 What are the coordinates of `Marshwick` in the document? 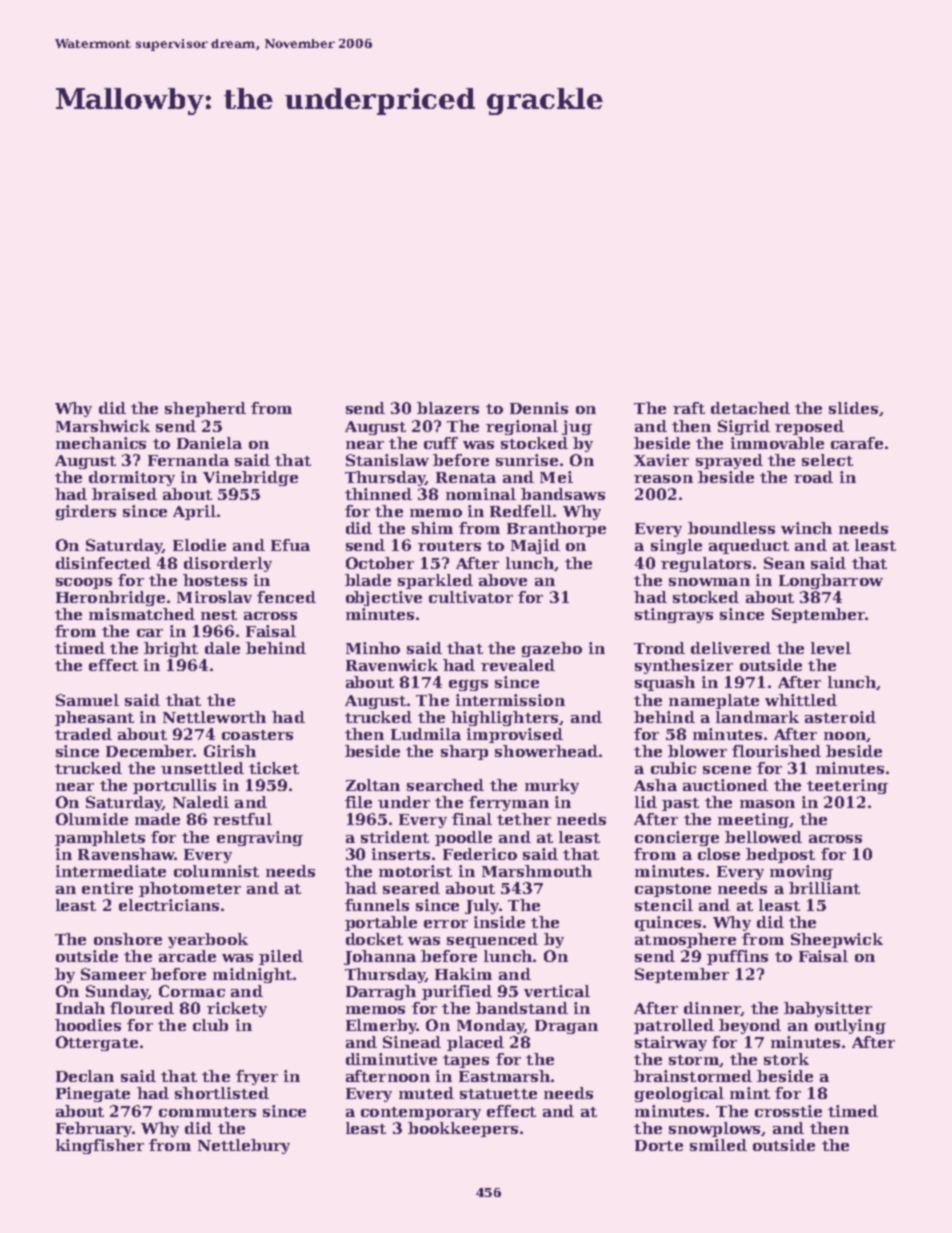 It's located at (103, 426).
